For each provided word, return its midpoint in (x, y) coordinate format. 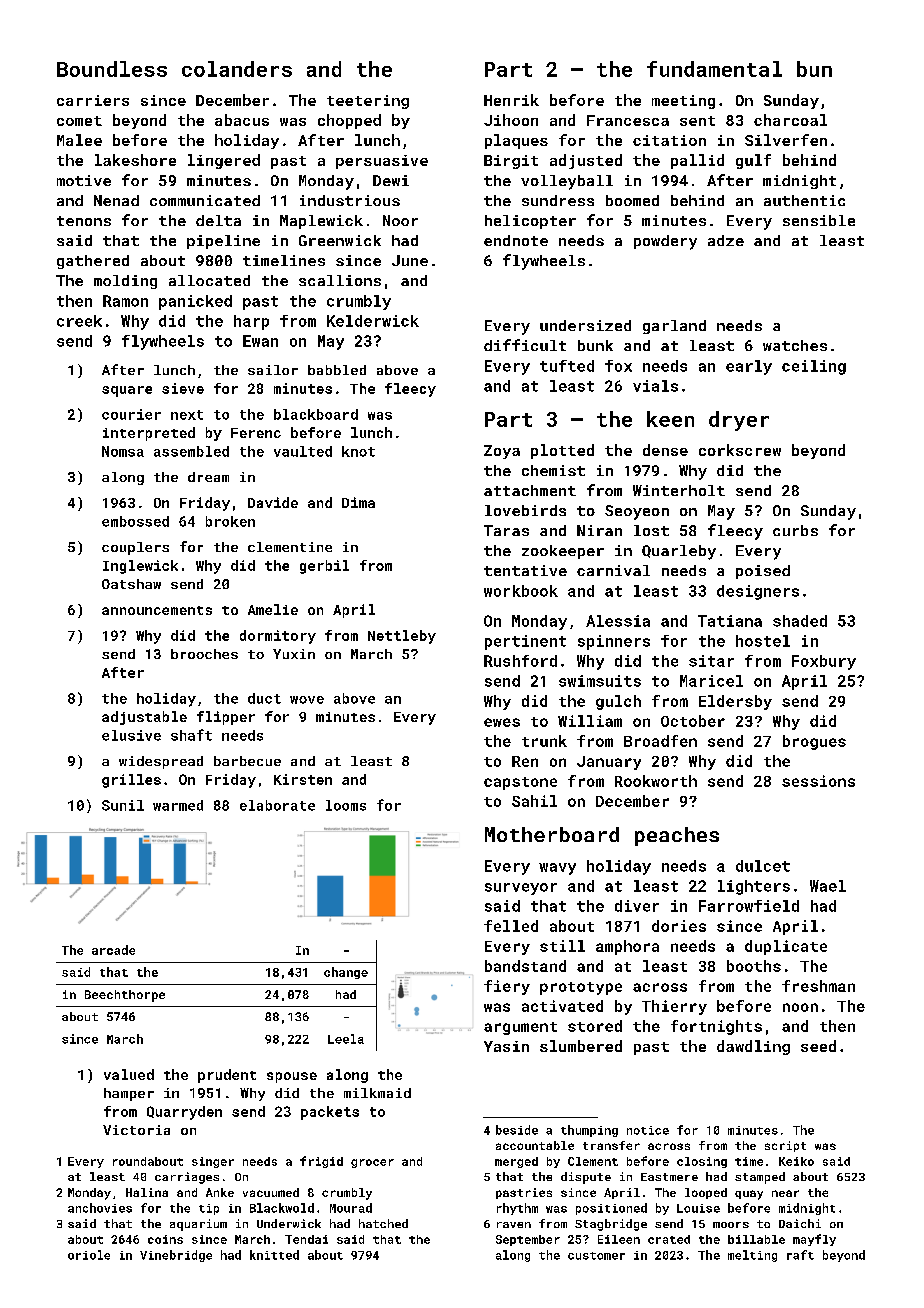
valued (129, 1074)
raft (800, 1255)
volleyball (567, 182)
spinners (614, 642)
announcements (157, 610)
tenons (84, 221)
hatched (383, 1223)
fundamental (714, 69)
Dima (358, 502)
